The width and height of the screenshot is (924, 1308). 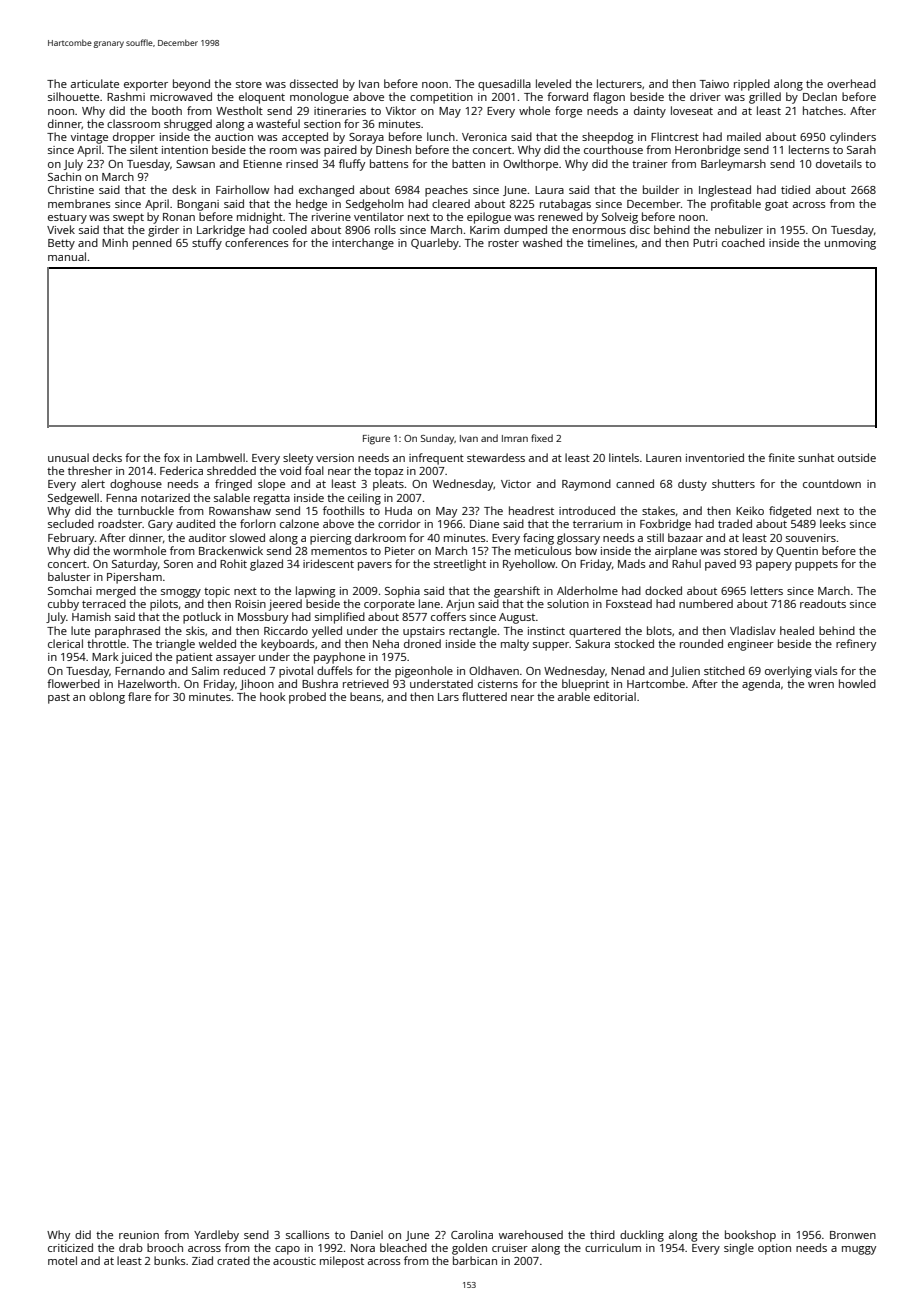 I want to click on overlying, so click(x=788, y=672).
